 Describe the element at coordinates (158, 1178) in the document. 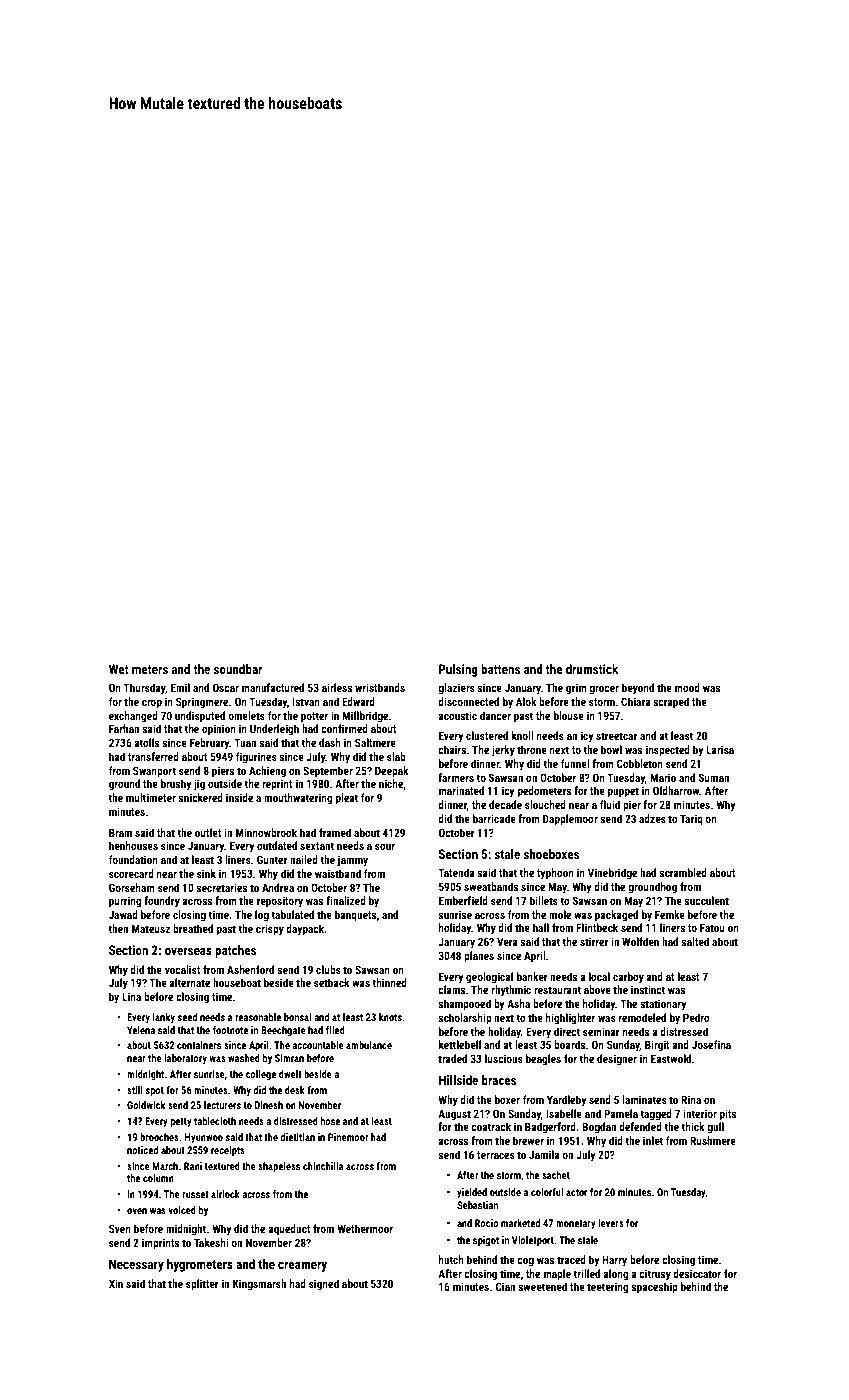

I see `column` at that location.
